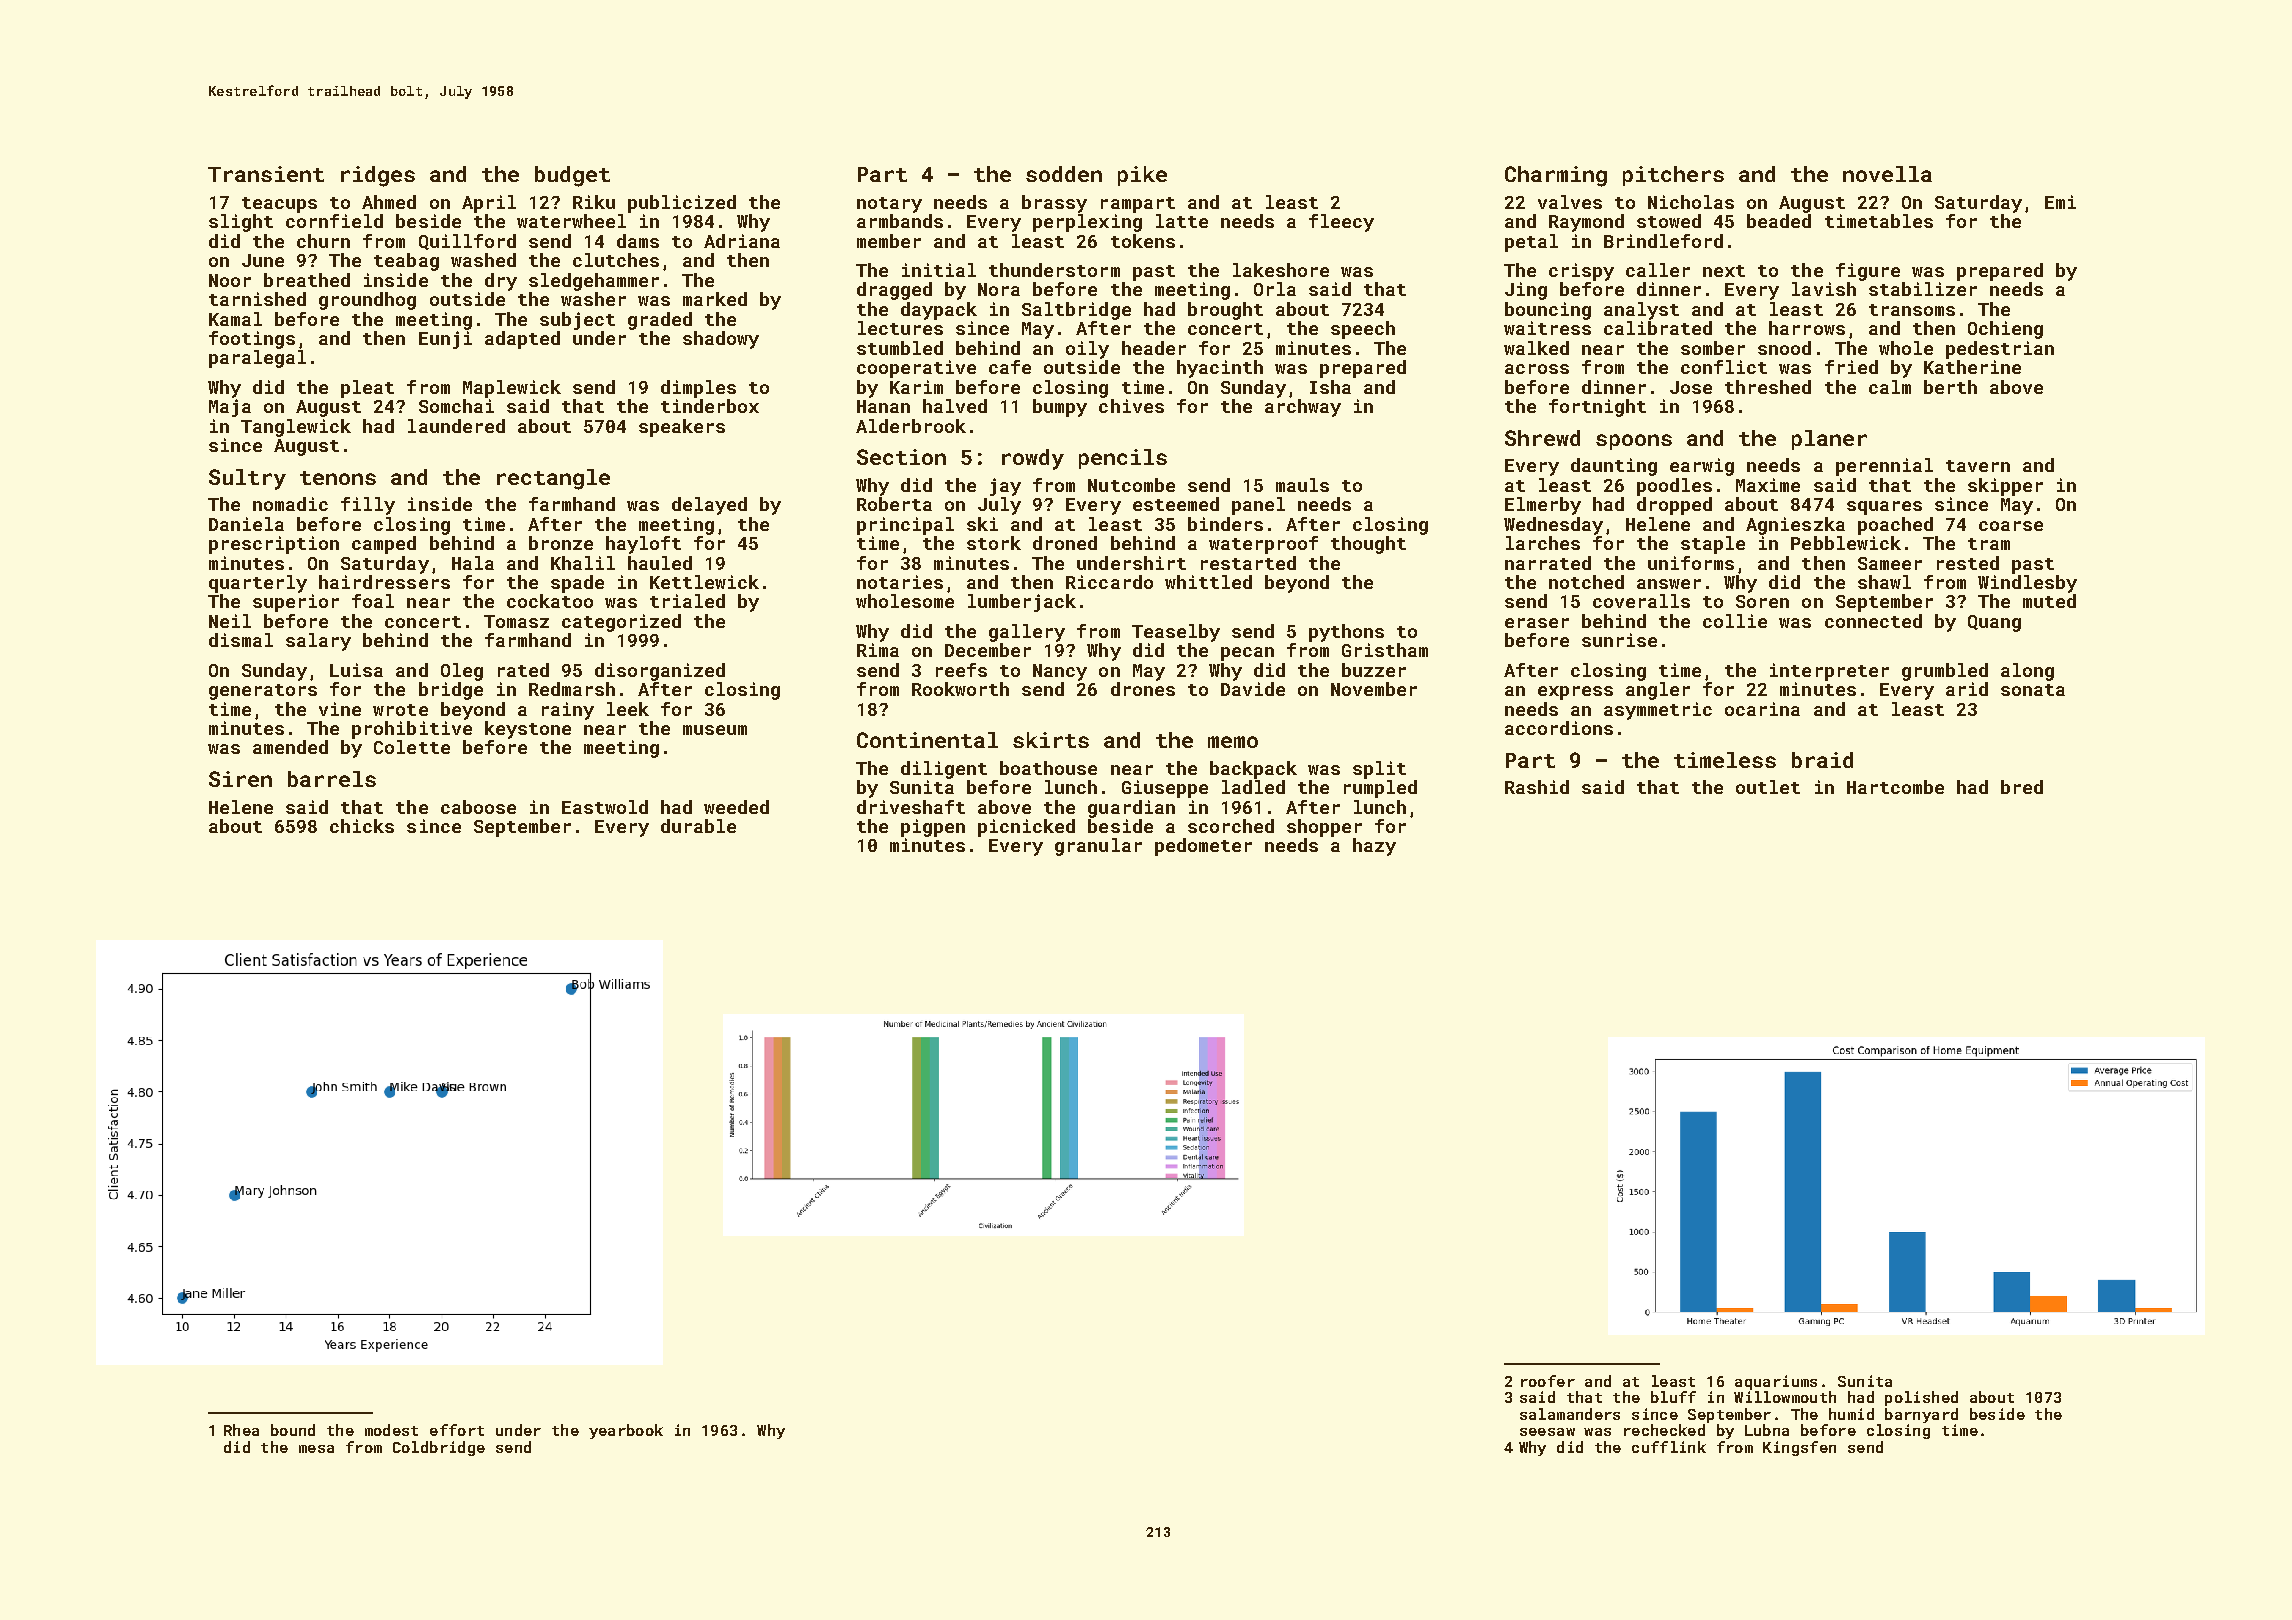 This screenshot has height=1620, width=2292. I want to click on breathed, so click(307, 280).
